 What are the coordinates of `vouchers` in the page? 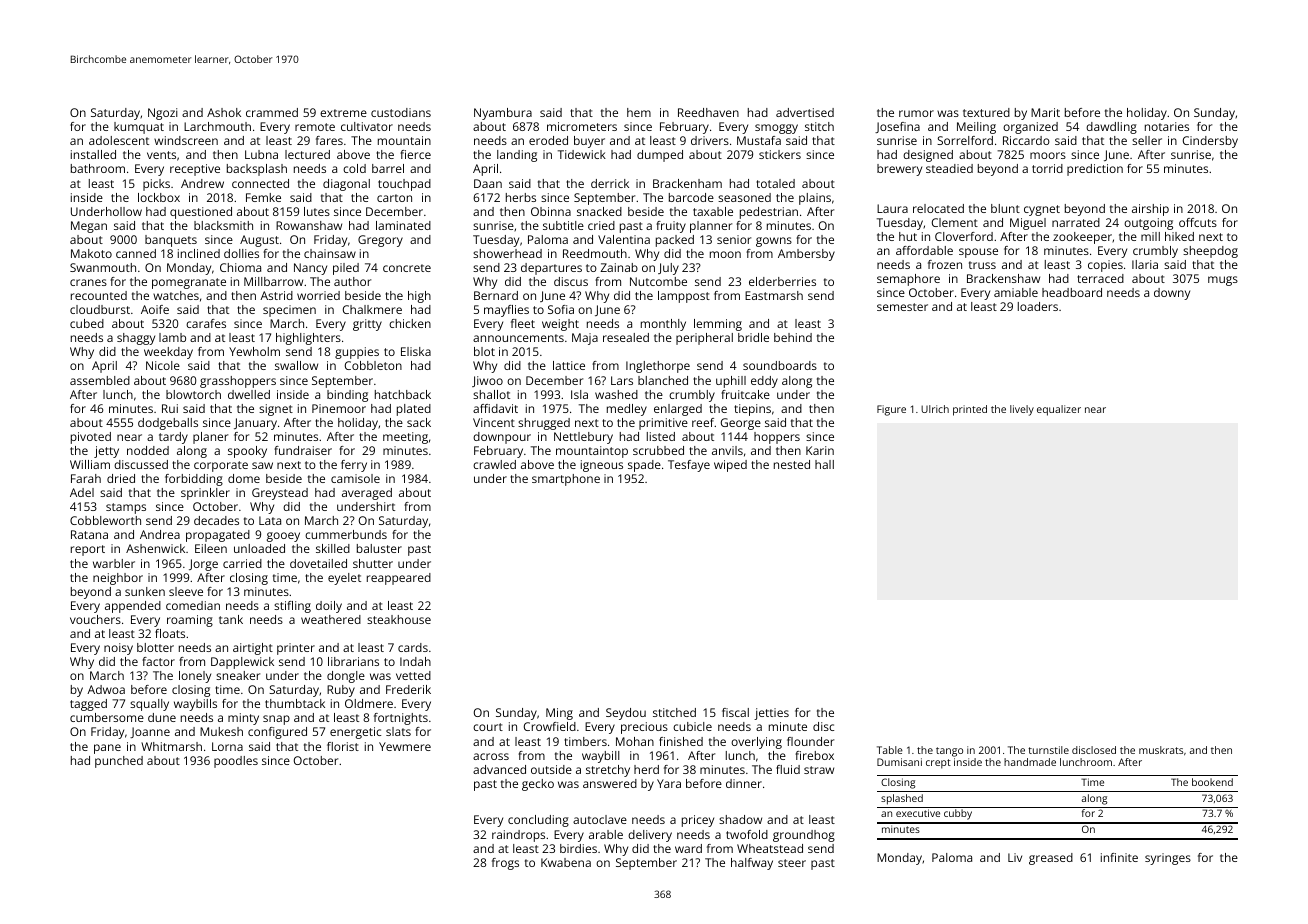 It's located at (95, 619).
